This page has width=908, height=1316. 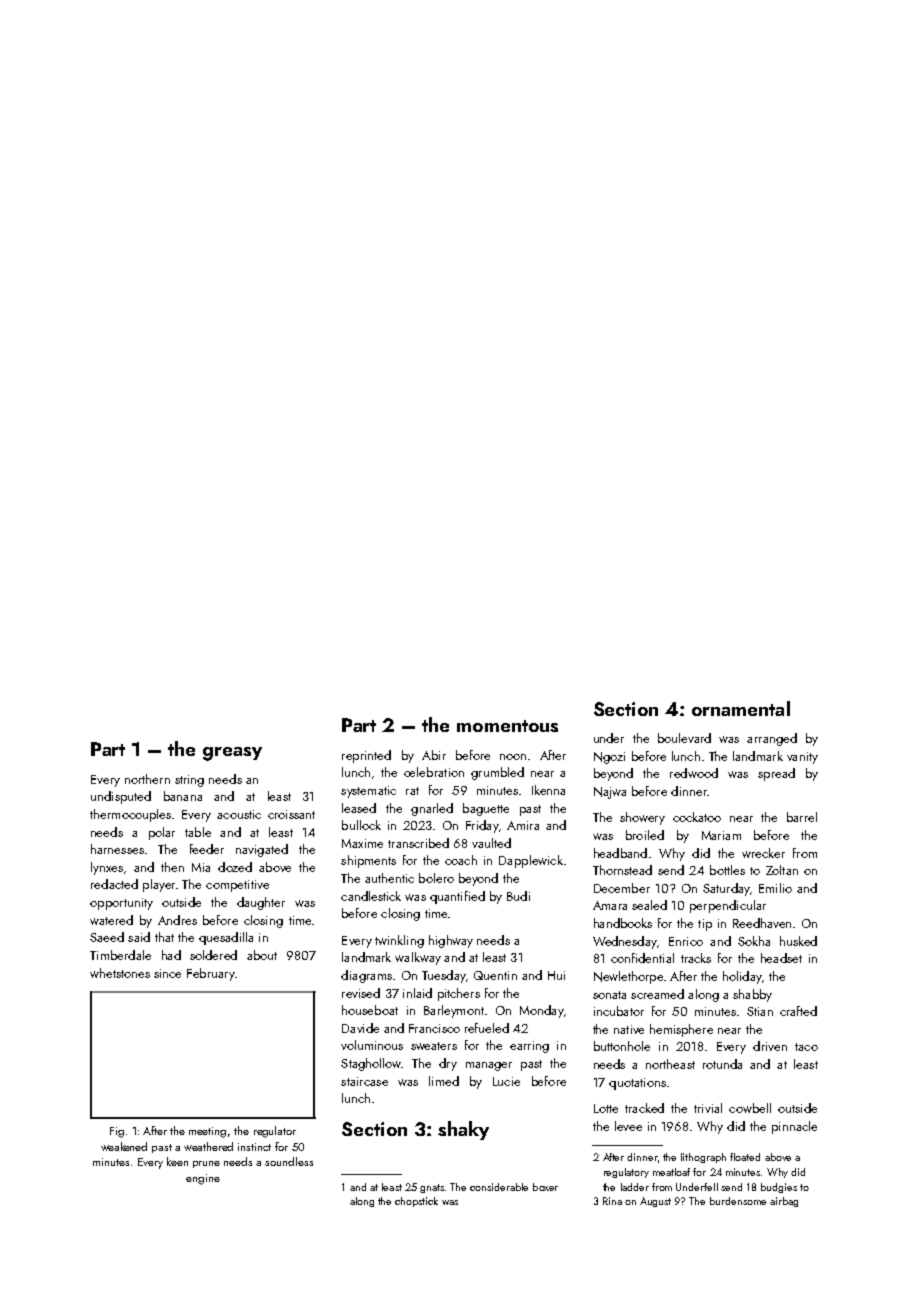 What do you see at coordinates (622, 870) in the page?
I see `Thornstead` at bounding box center [622, 870].
